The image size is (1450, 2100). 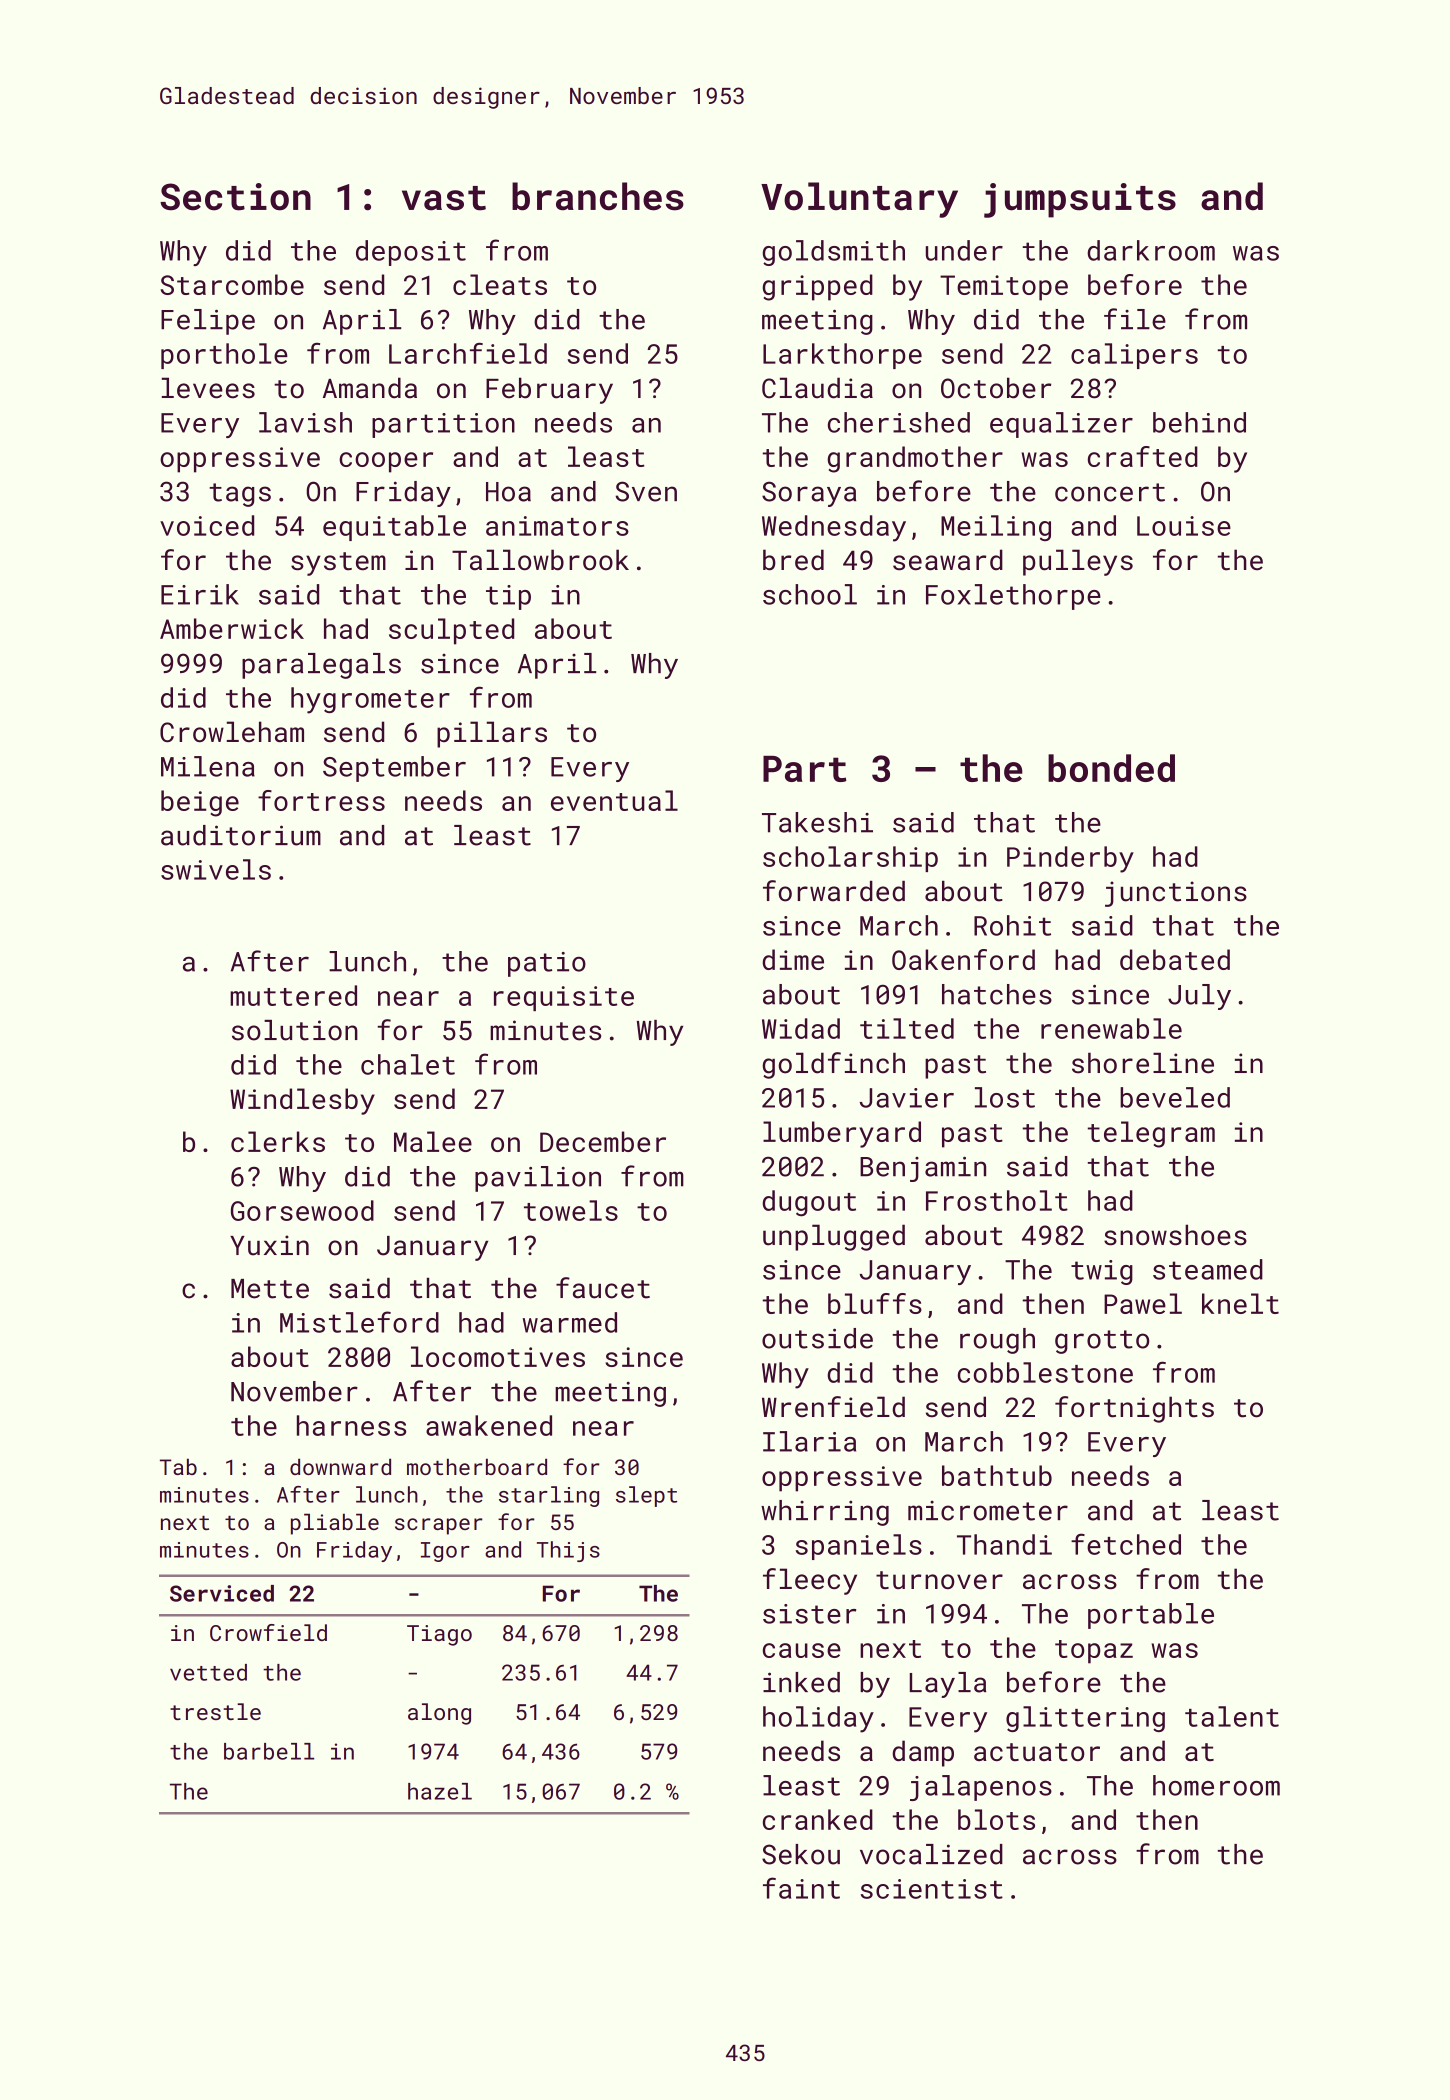 I want to click on school, so click(x=810, y=594).
